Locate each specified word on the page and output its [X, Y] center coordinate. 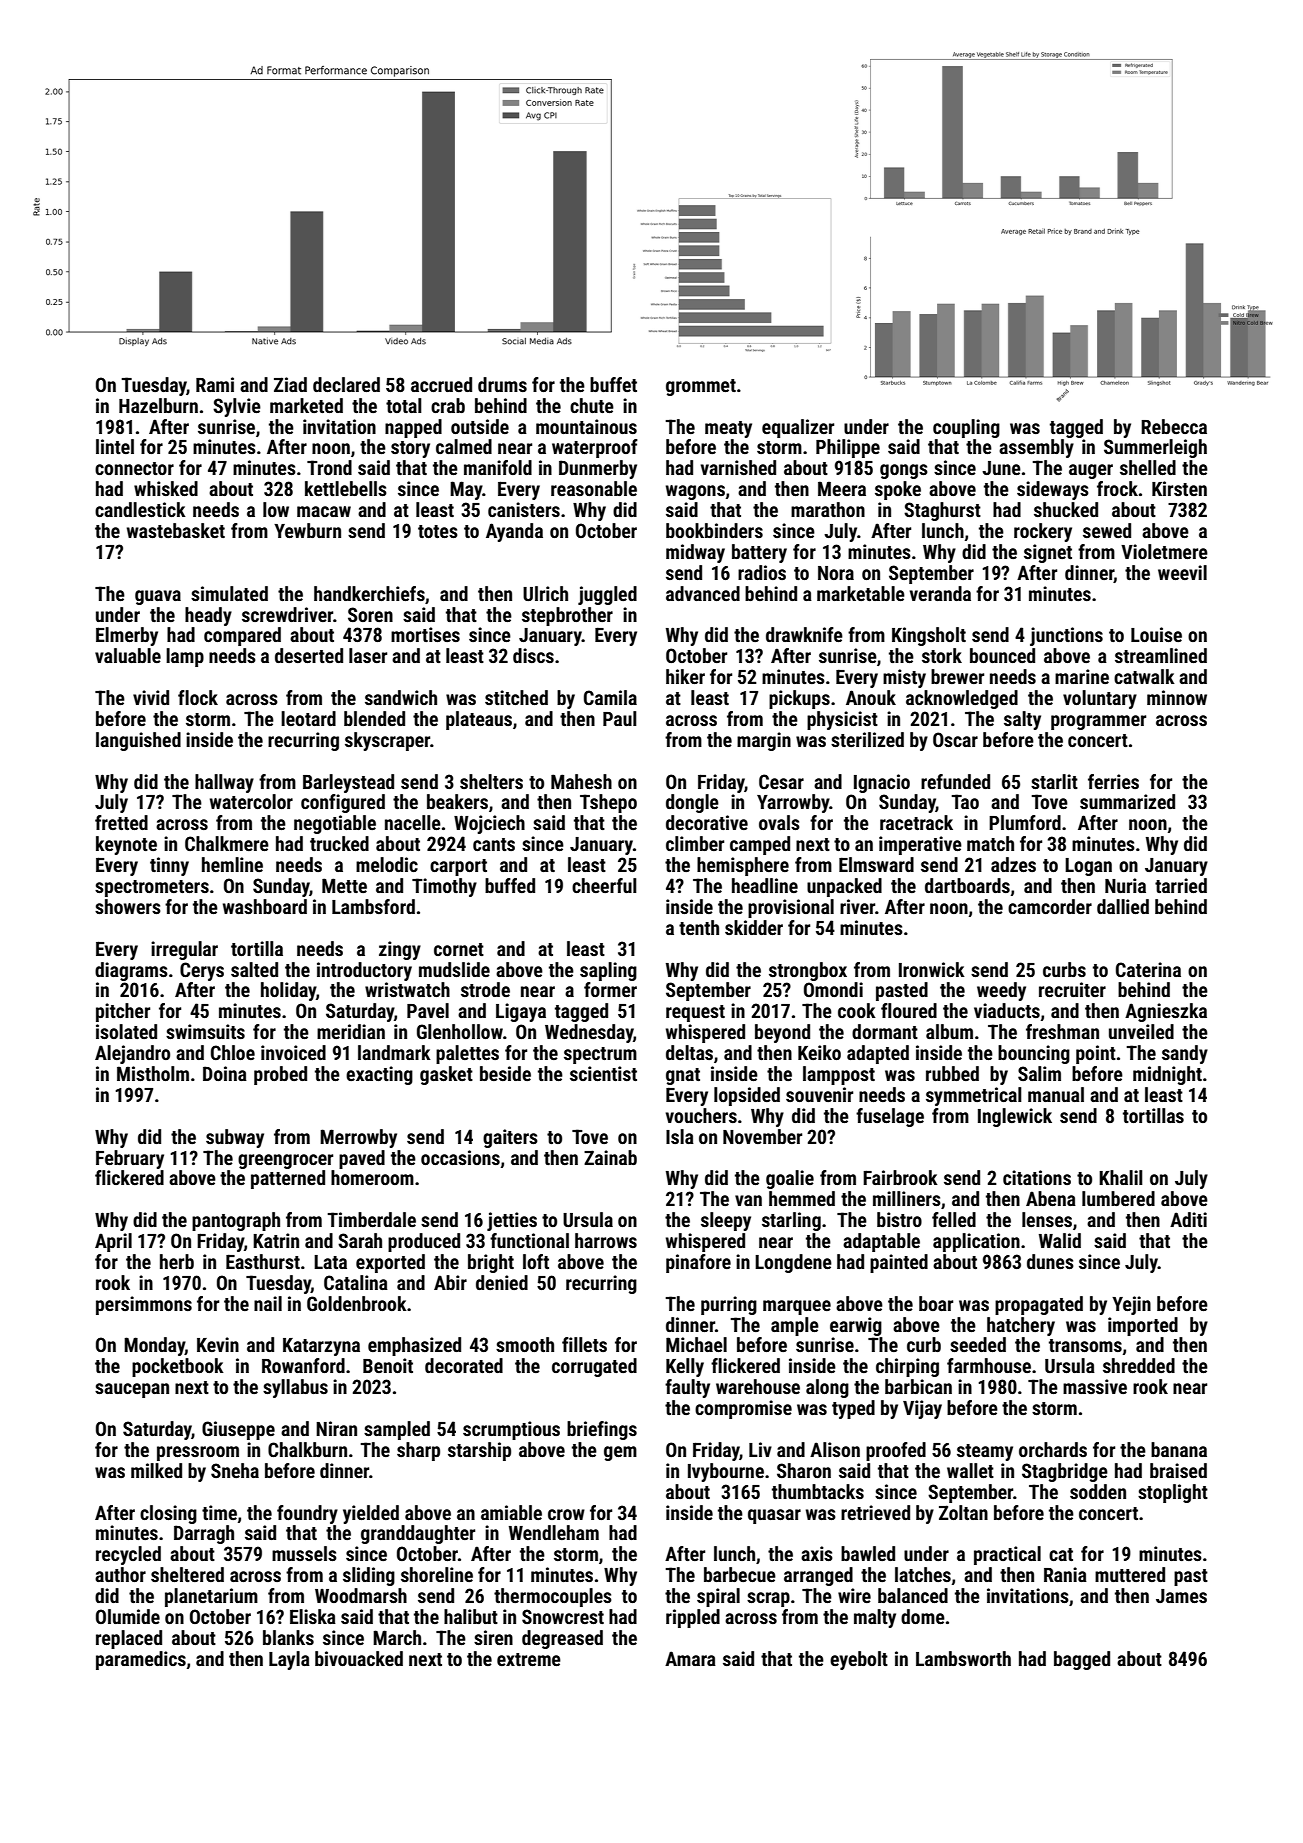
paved [362, 1159]
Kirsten [1179, 488]
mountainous [586, 426]
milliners [907, 1198]
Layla [289, 1660]
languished [138, 741]
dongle [692, 803]
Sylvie [237, 407]
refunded [955, 781]
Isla [680, 1136]
